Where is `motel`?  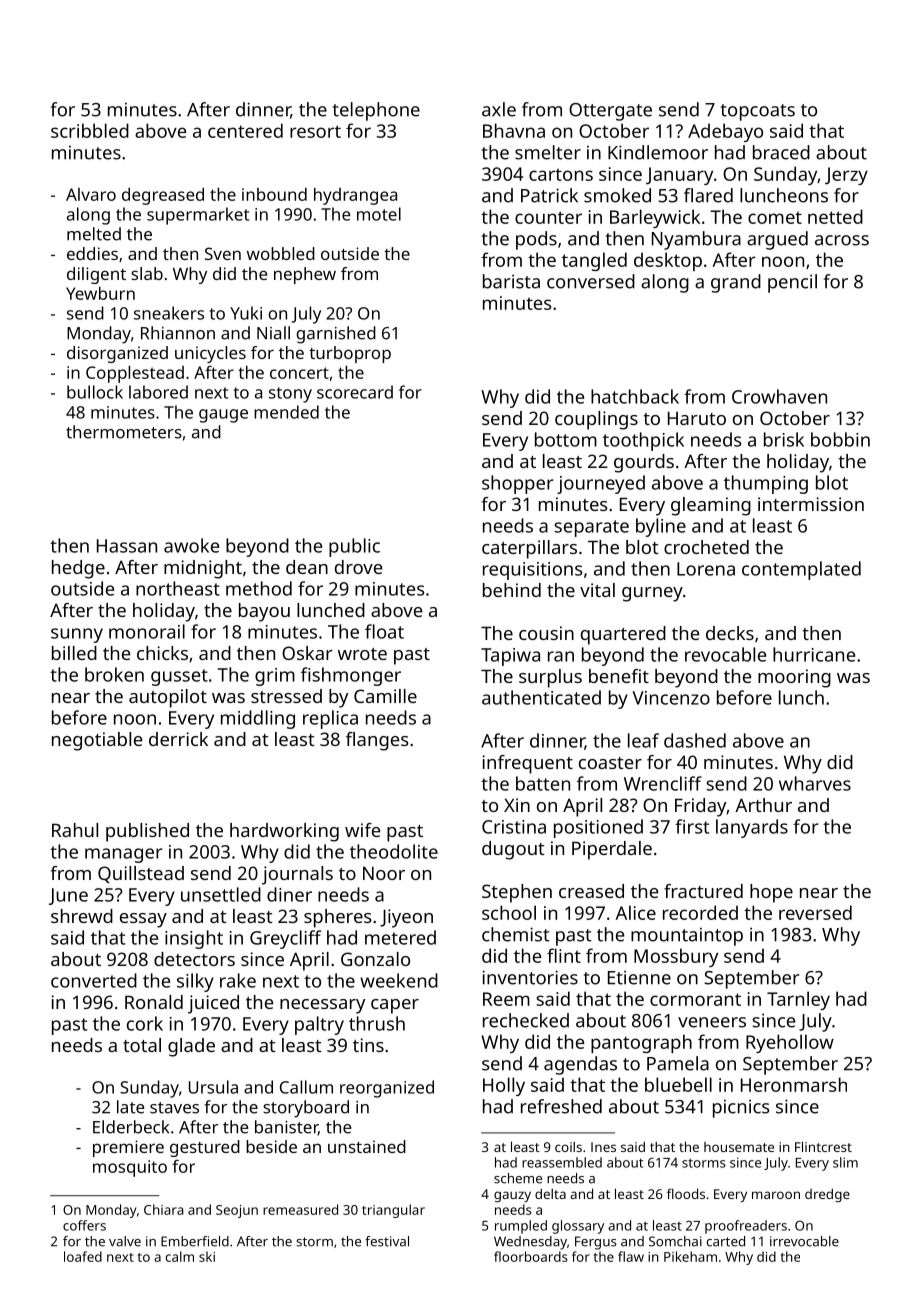 motel is located at coordinates (379, 214).
